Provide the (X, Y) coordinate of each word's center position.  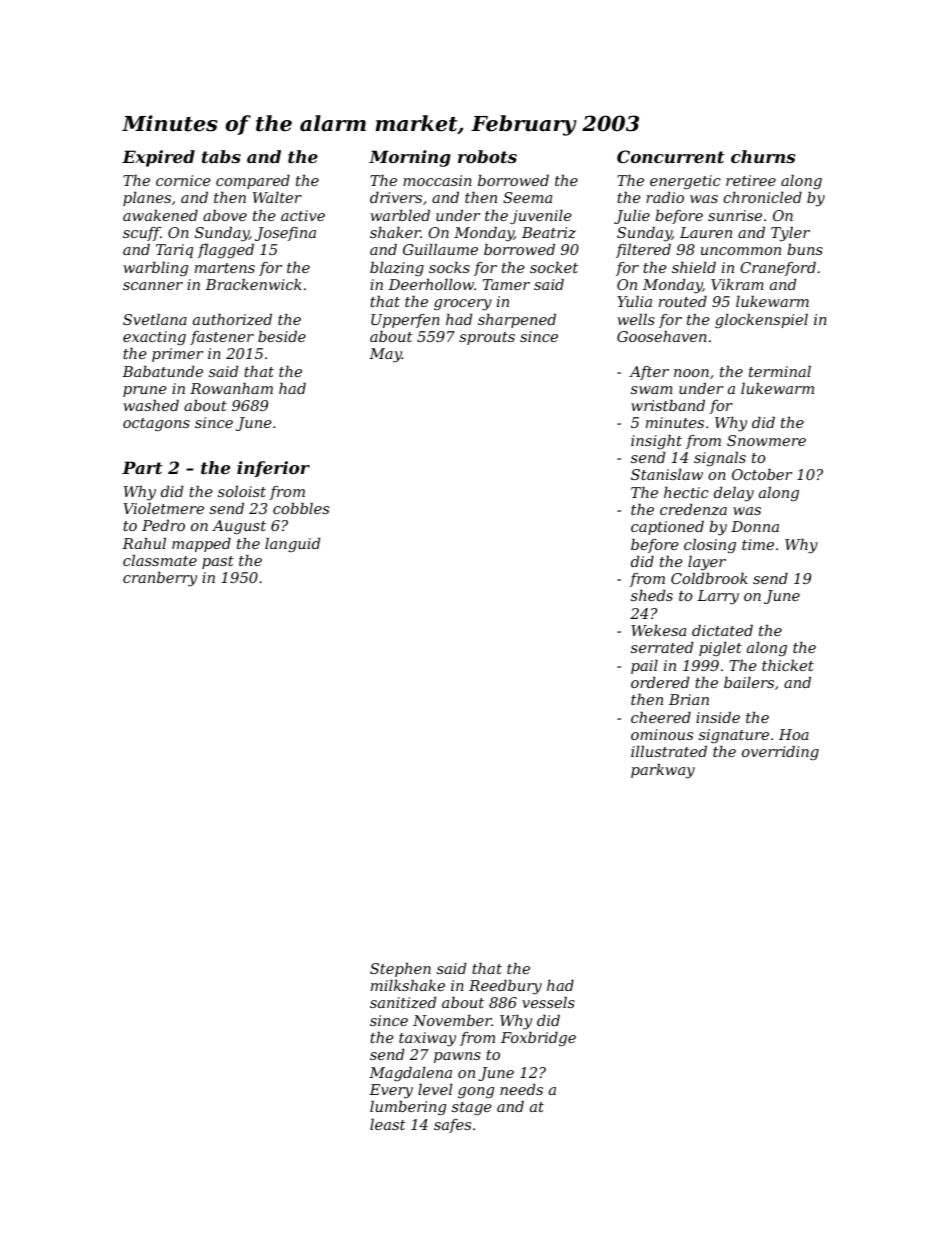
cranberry (160, 579)
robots (487, 156)
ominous (662, 734)
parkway (663, 771)
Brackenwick (253, 284)
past (218, 562)
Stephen (400, 970)
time (758, 544)
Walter (277, 197)
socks (449, 267)
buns (805, 249)
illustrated (669, 751)
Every (391, 1091)
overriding (780, 753)
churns (763, 156)
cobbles (301, 508)
